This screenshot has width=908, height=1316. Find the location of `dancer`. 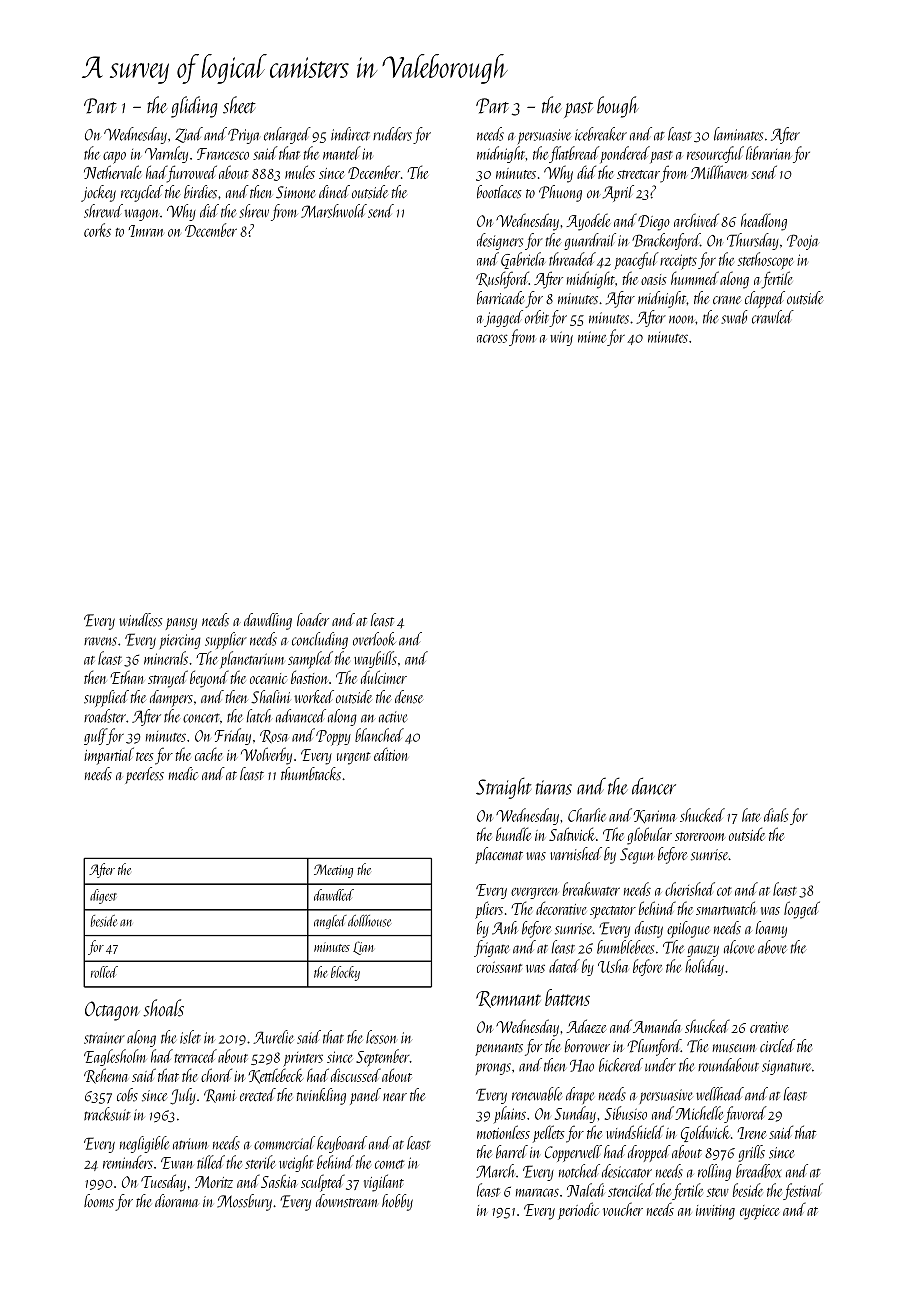

dancer is located at coordinates (654, 786).
